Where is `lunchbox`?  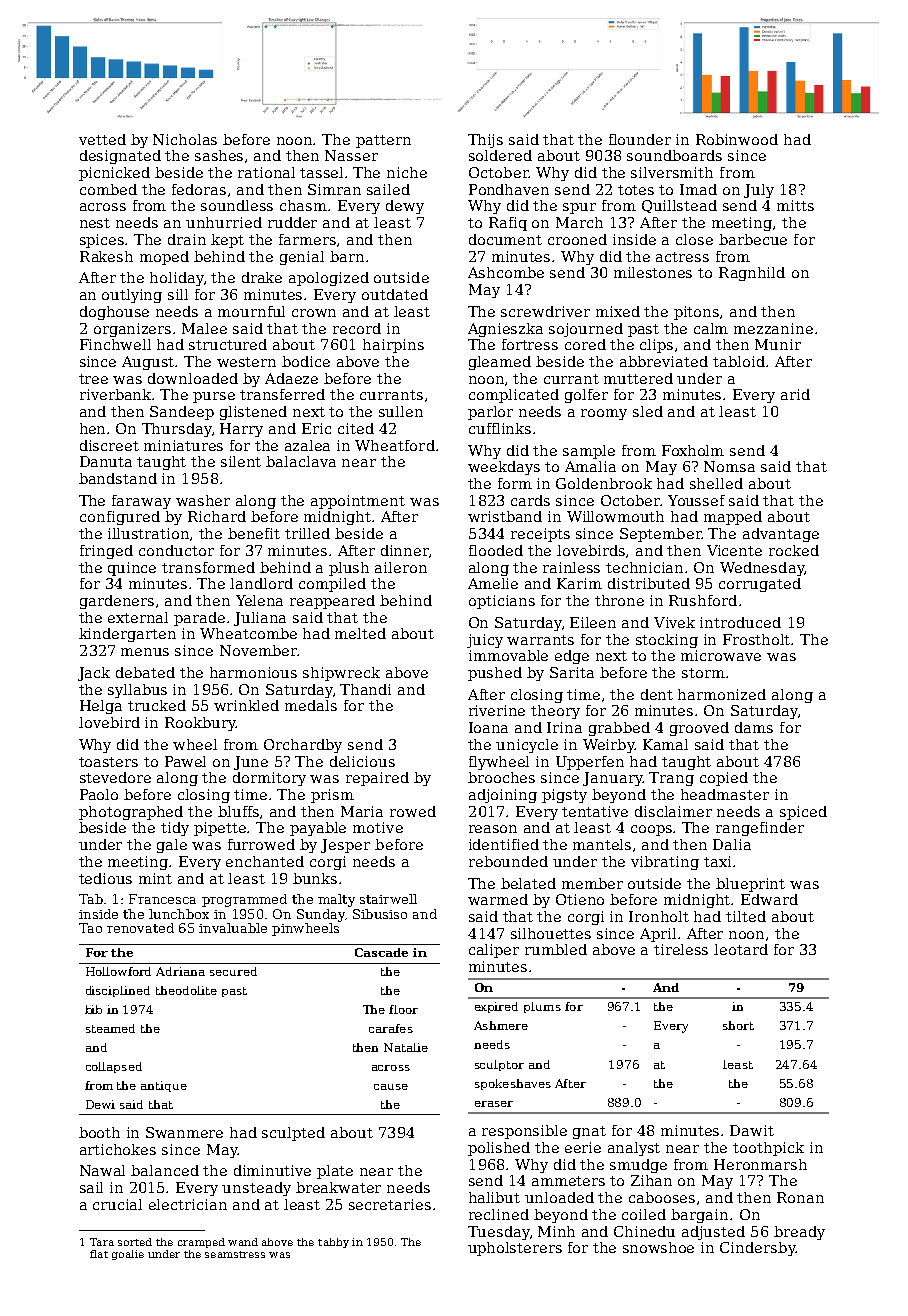
lunchbox is located at coordinates (179, 914).
